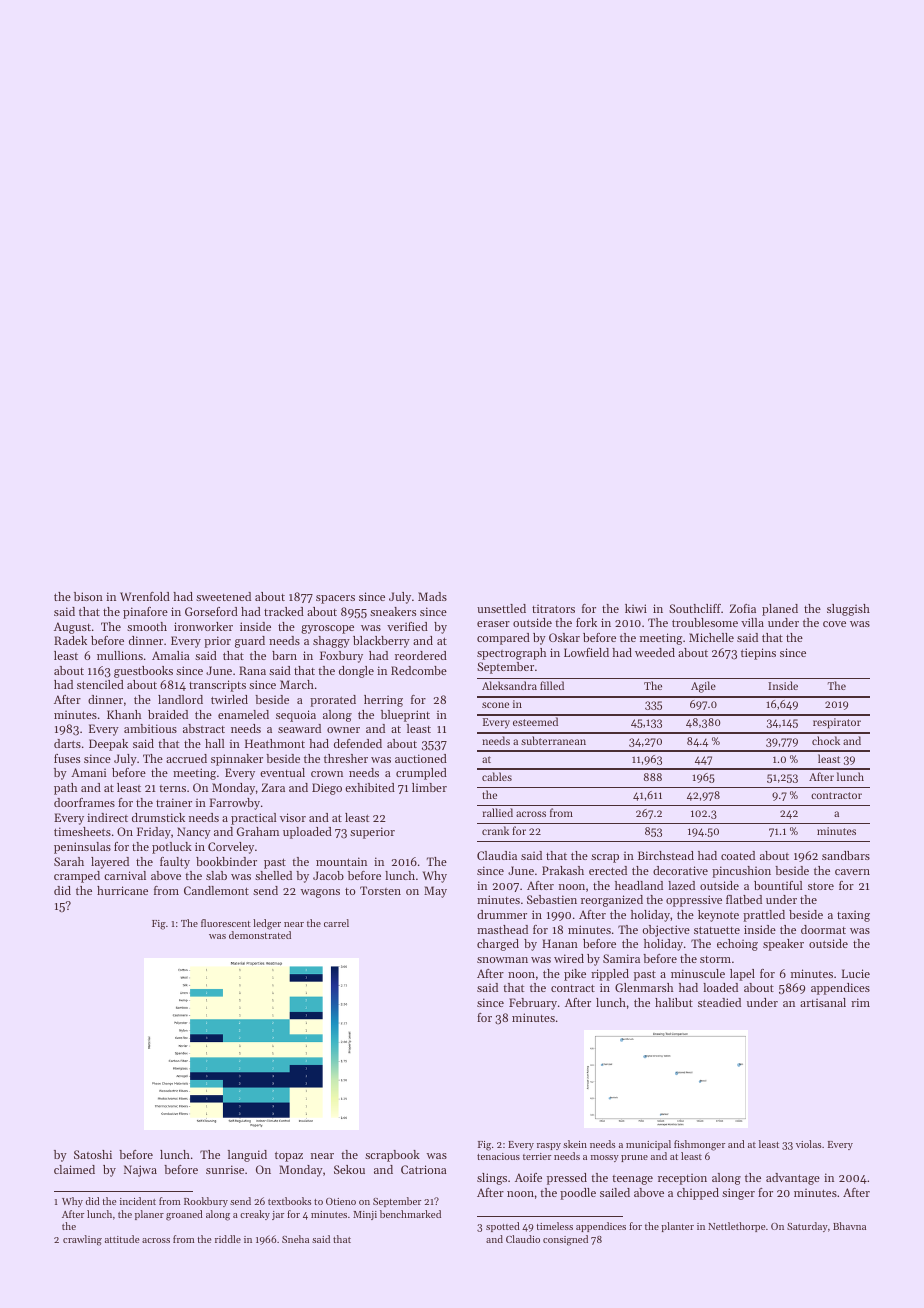 The width and height of the page is (924, 1308). I want to click on creaky, so click(255, 1215).
